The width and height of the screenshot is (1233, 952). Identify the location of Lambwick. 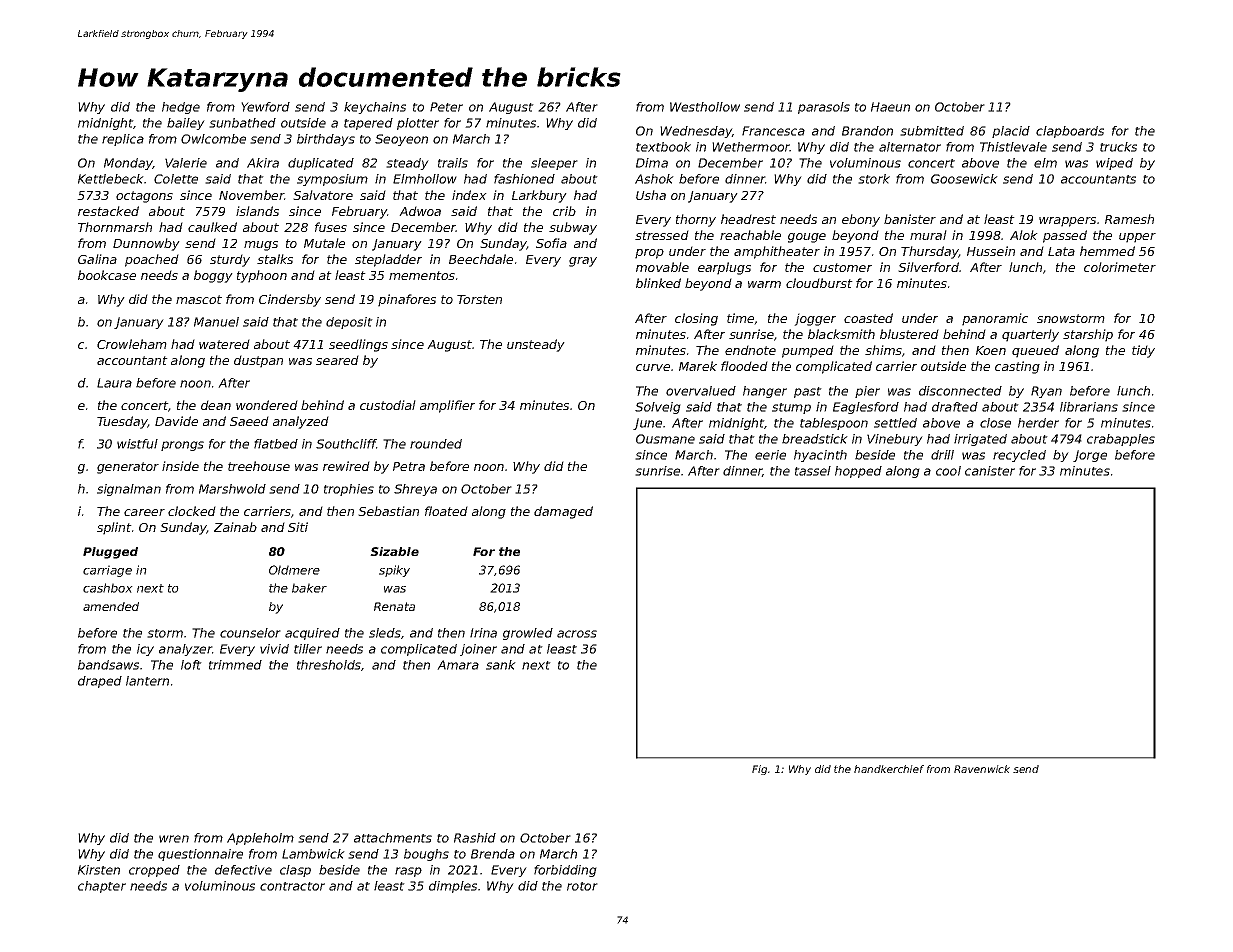
(313, 854).
